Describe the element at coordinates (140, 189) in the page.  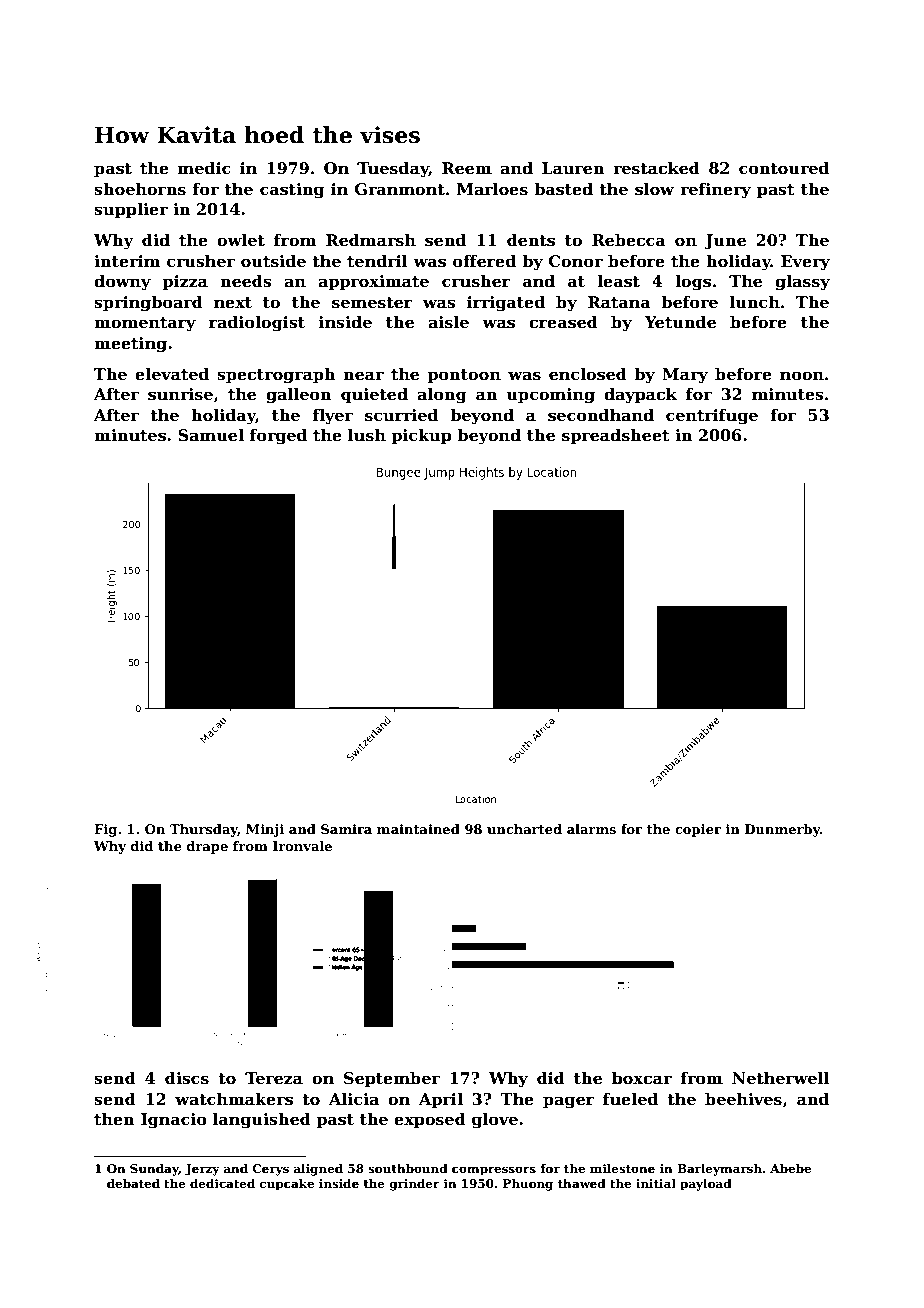
I see `shoehorns` at that location.
